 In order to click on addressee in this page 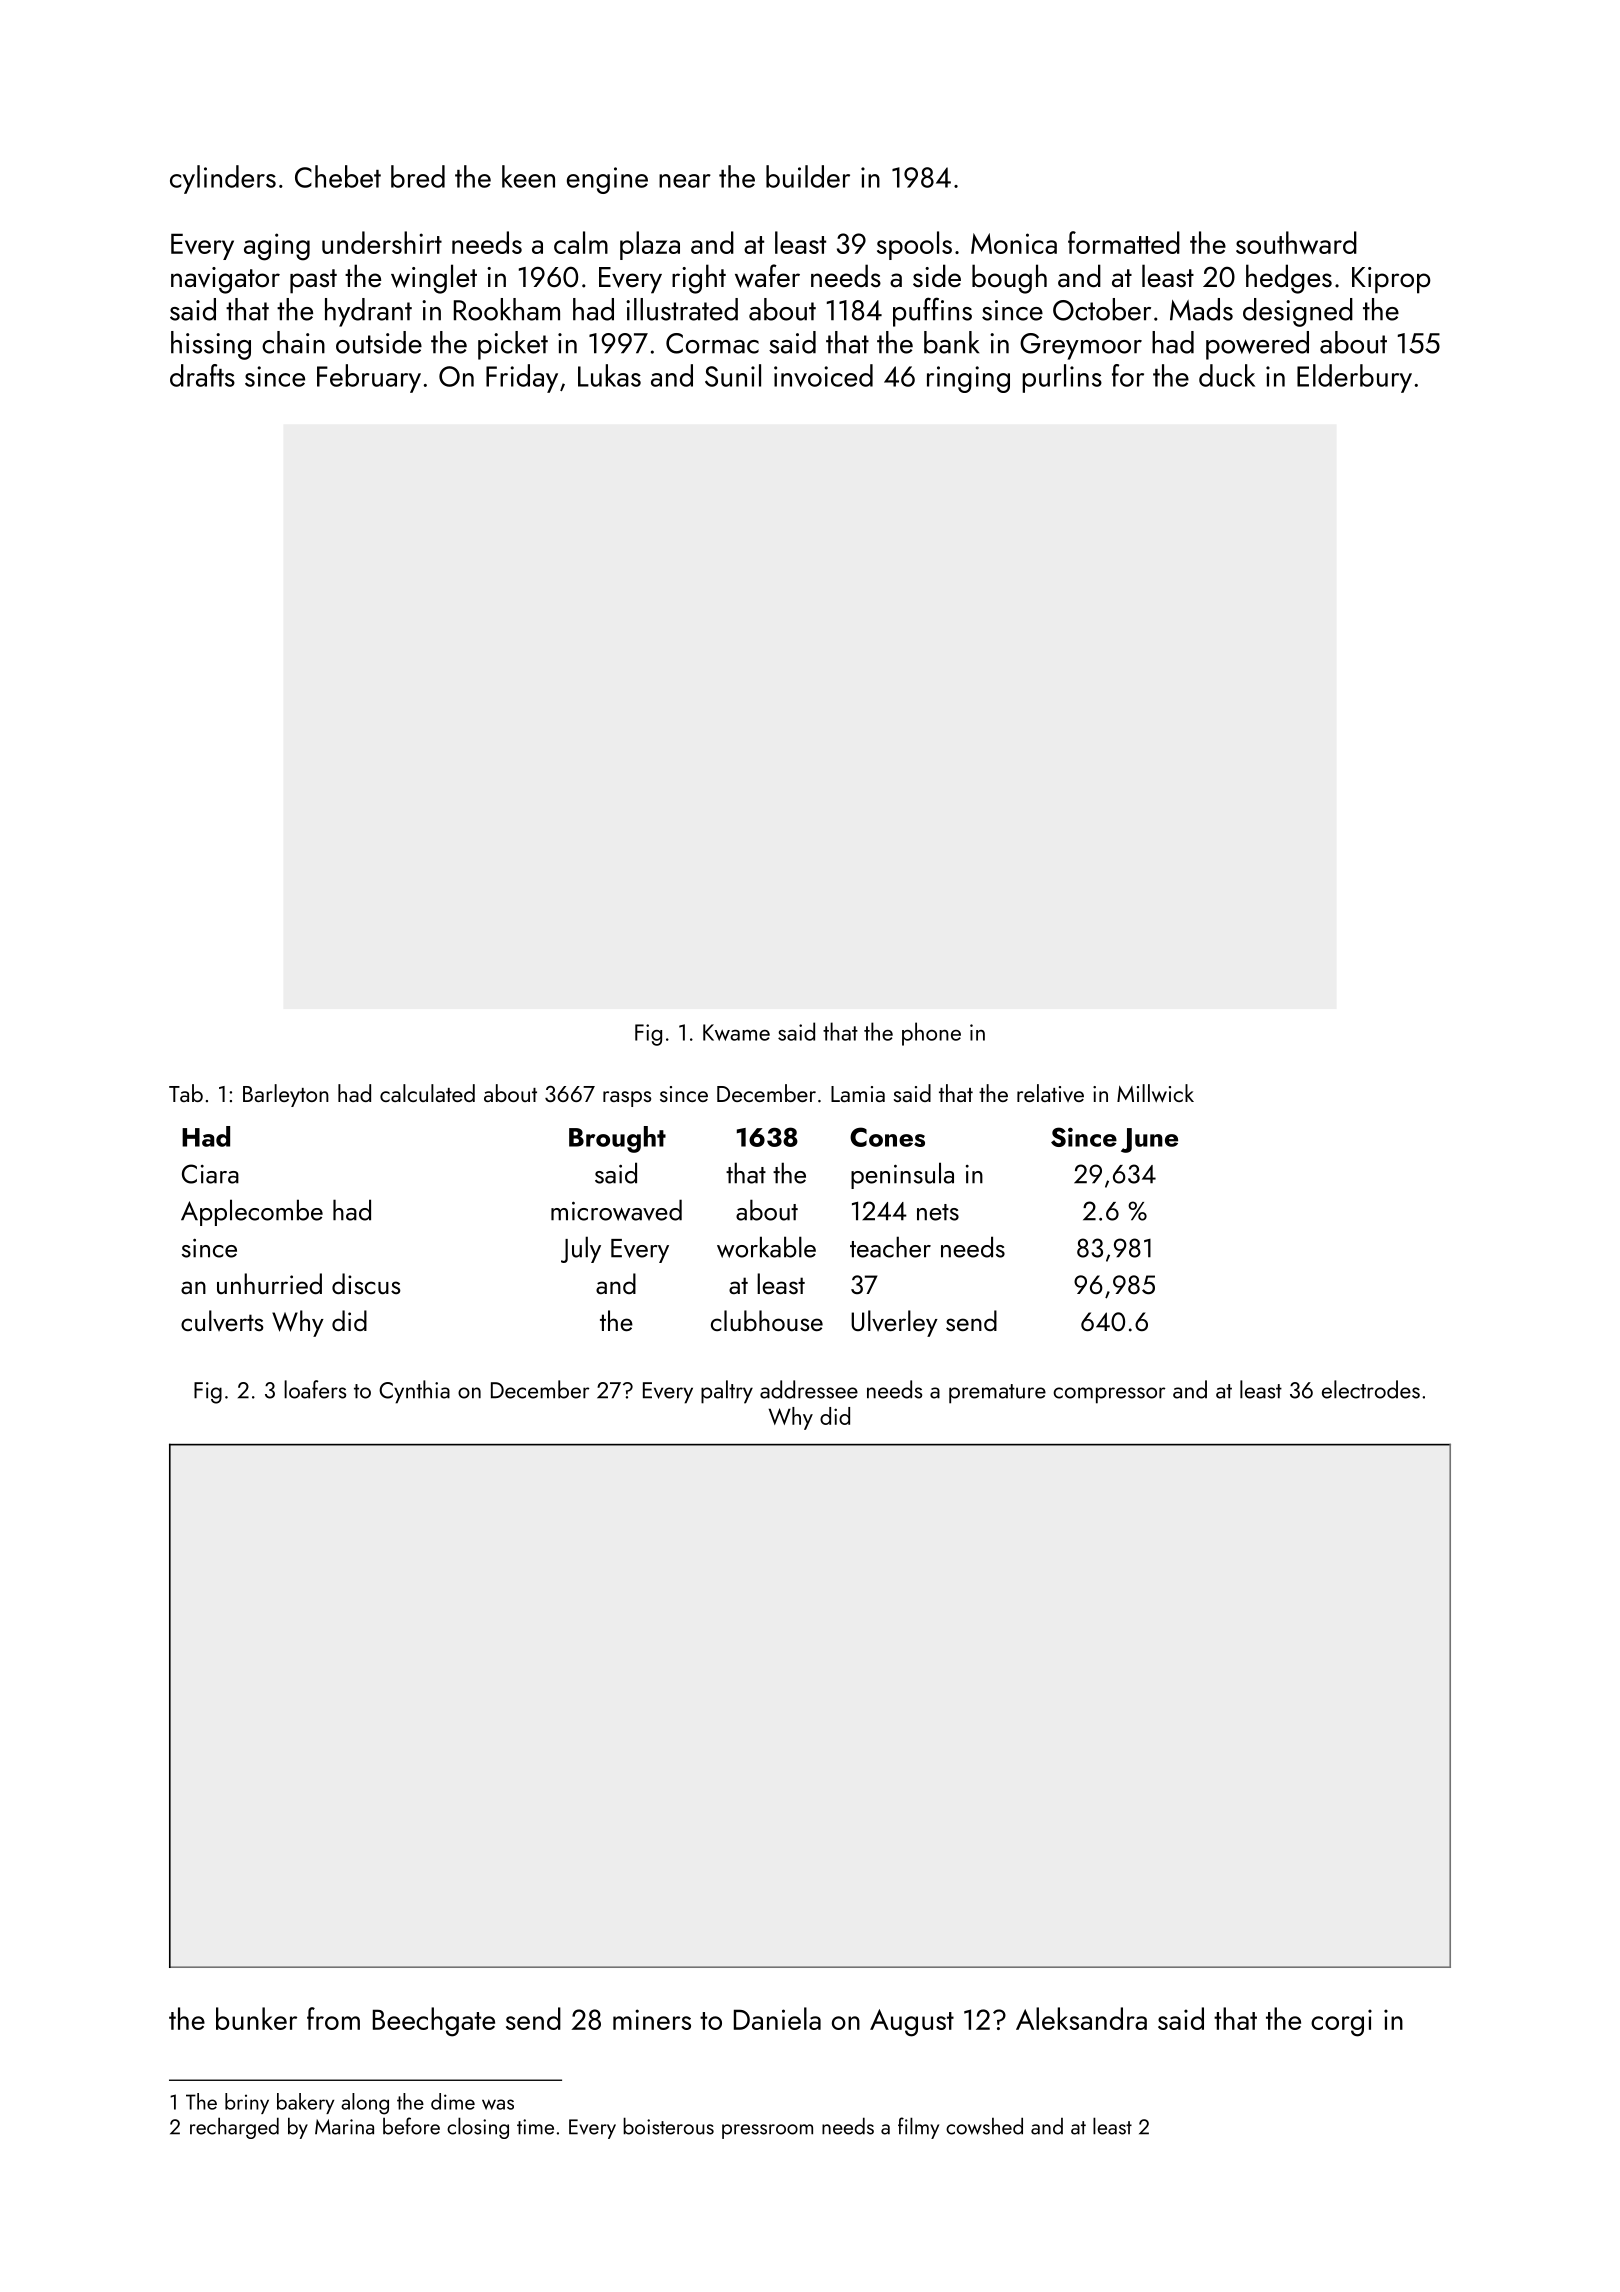, I will do `click(809, 1389)`.
